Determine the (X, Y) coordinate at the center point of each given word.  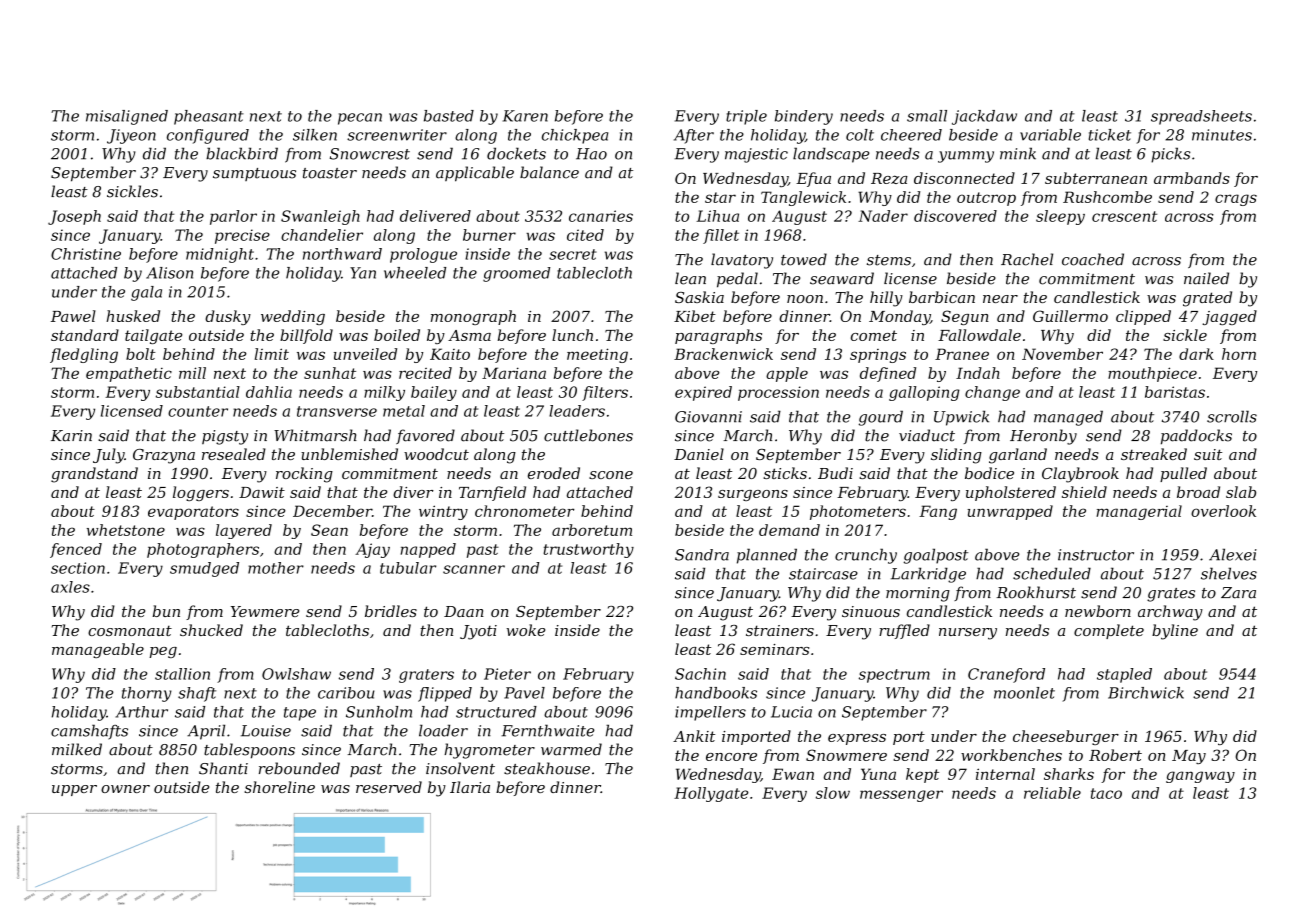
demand (789, 530)
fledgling (84, 355)
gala (146, 293)
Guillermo (1070, 316)
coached (1093, 259)
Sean (329, 530)
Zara (1238, 593)
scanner (474, 569)
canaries (601, 216)
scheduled (1052, 573)
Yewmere (265, 611)
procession (778, 393)
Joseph (74, 217)
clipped (1143, 317)
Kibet (695, 316)
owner (125, 789)
